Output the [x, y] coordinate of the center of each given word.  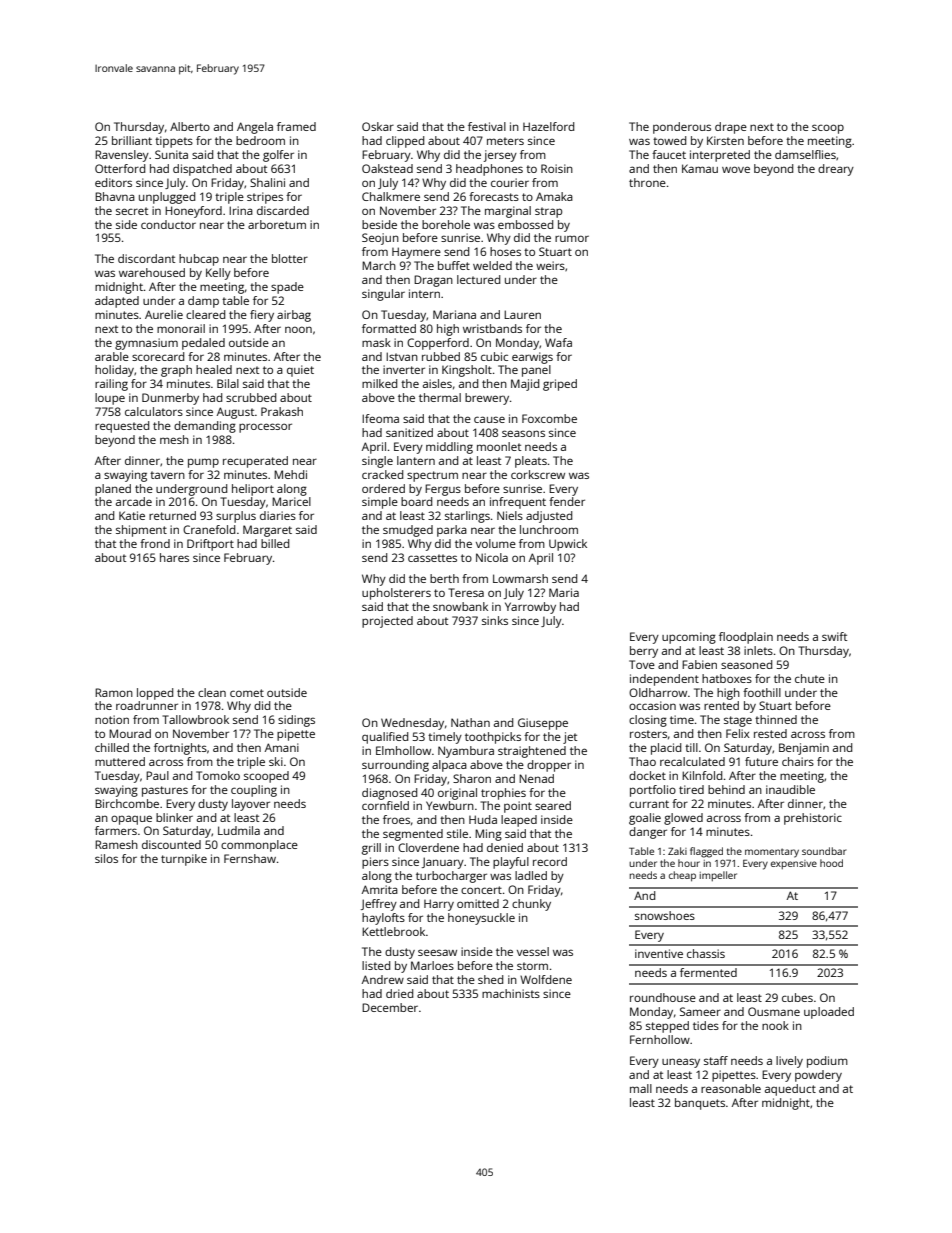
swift [834, 636]
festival [487, 126]
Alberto [190, 126]
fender [567, 501]
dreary [836, 170]
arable [112, 356]
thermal [440, 397]
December [390, 1007]
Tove [642, 664]
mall [641, 1088]
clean [212, 692]
